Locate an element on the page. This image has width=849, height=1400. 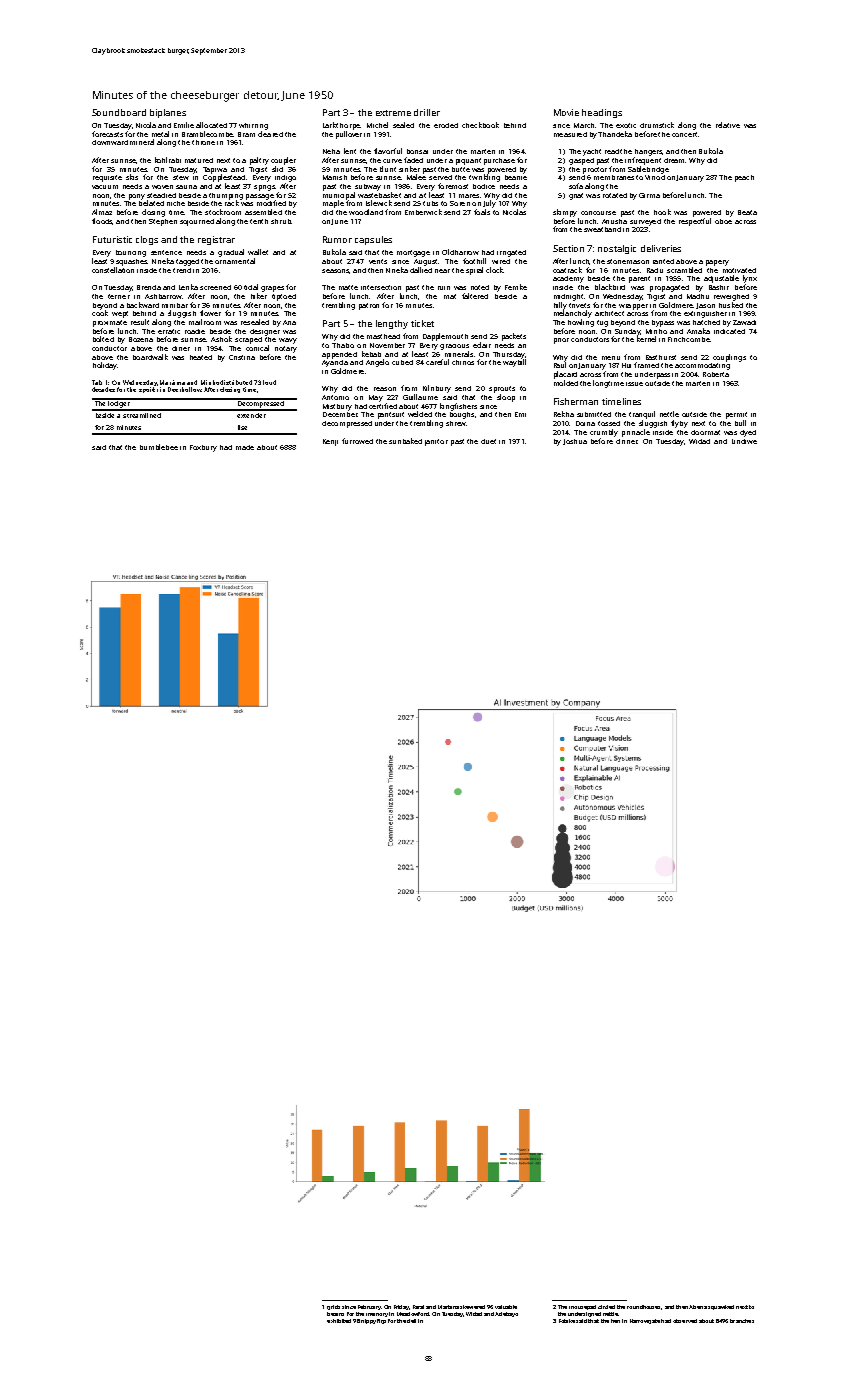
driller is located at coordinates (427, 112).
